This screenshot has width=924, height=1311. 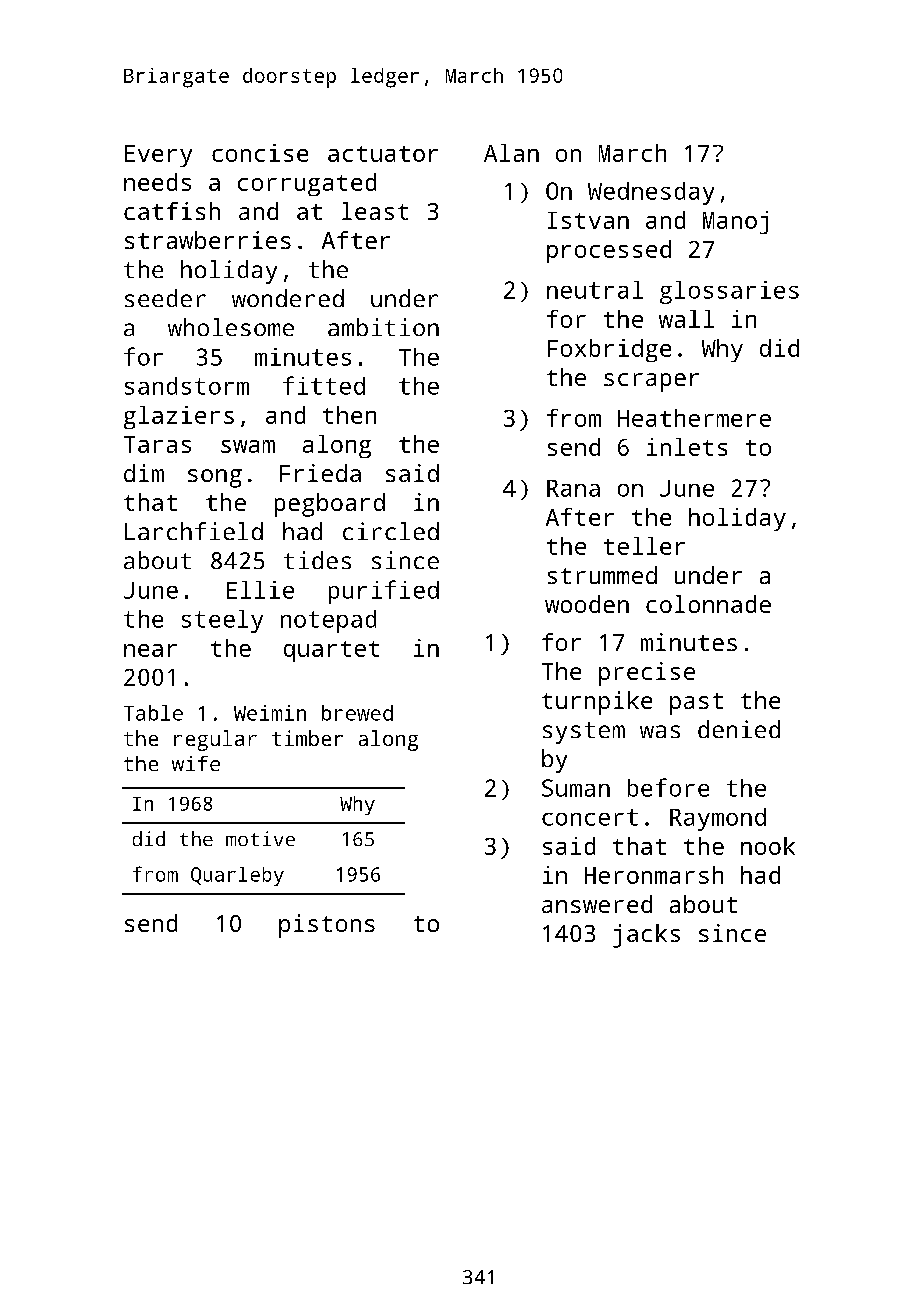 I want to click on song, so click(x=215, y=478).
